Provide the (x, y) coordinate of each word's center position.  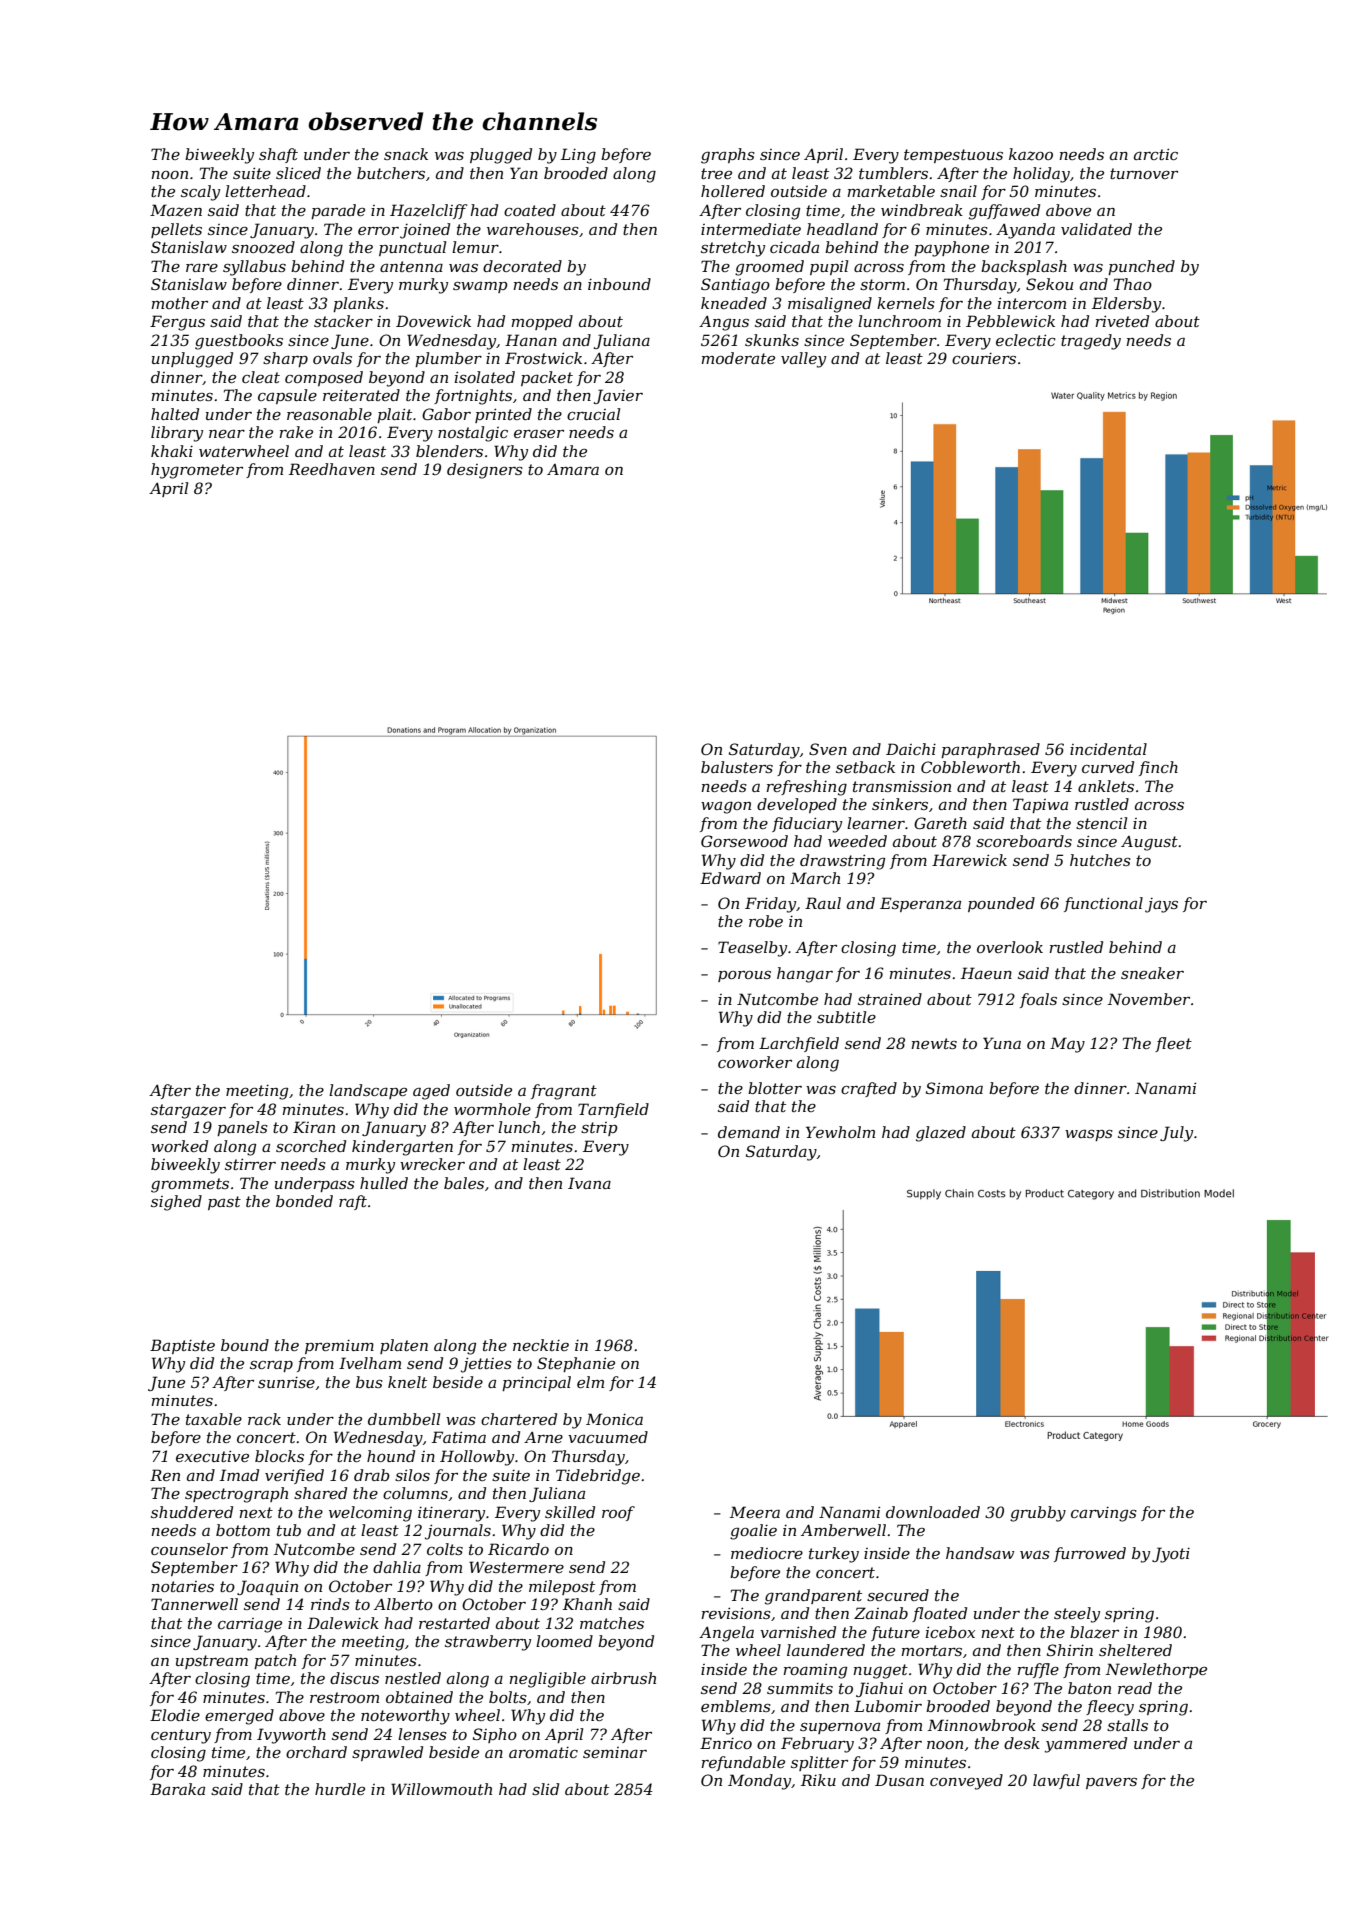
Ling (578, 156)
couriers (984, 358)
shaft (278, 155)
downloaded (933, 1512)
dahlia (397, 1567)
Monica (614, 1419)
